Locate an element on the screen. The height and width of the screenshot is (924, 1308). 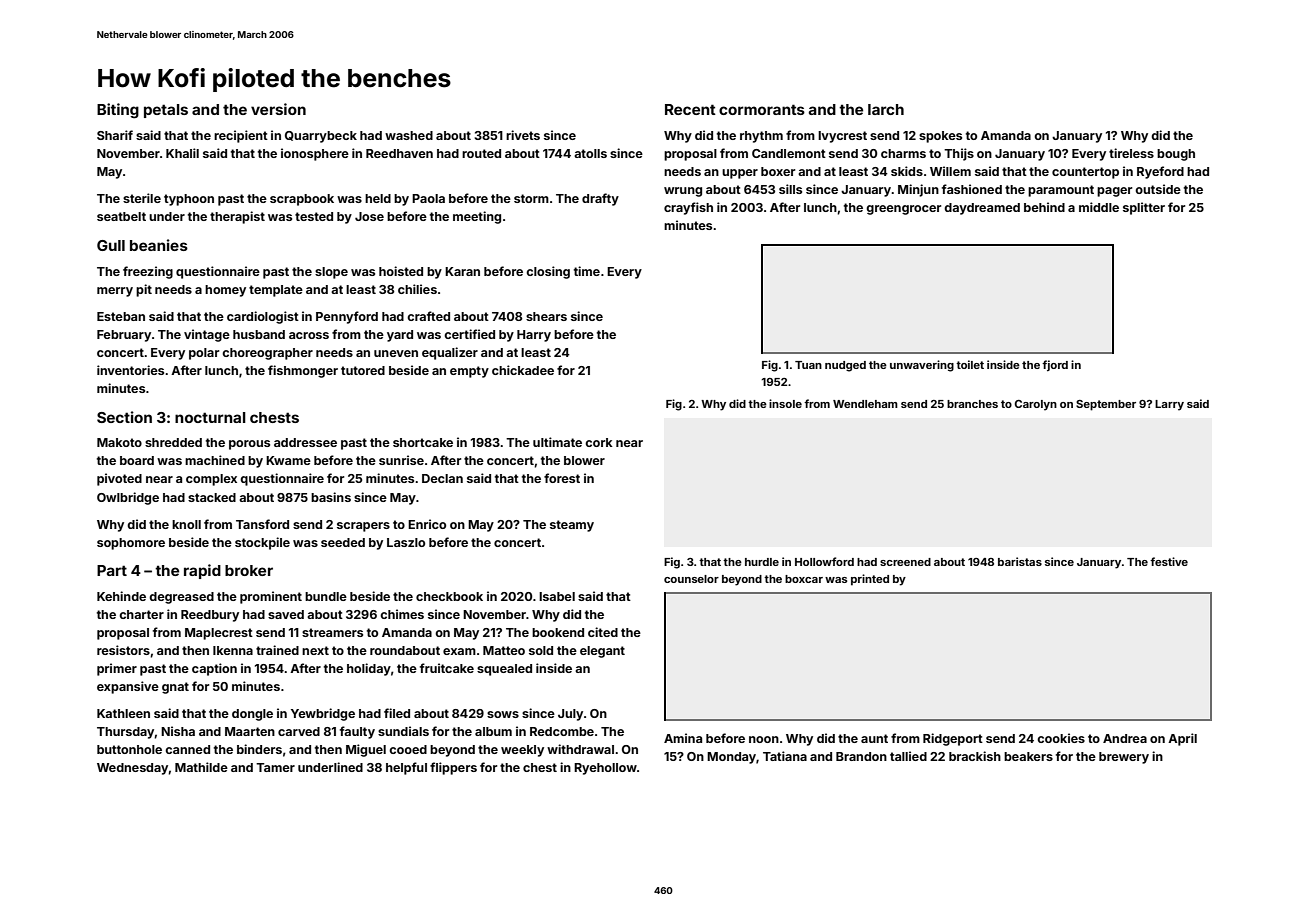
homey is located at coordinates (225, 291).
